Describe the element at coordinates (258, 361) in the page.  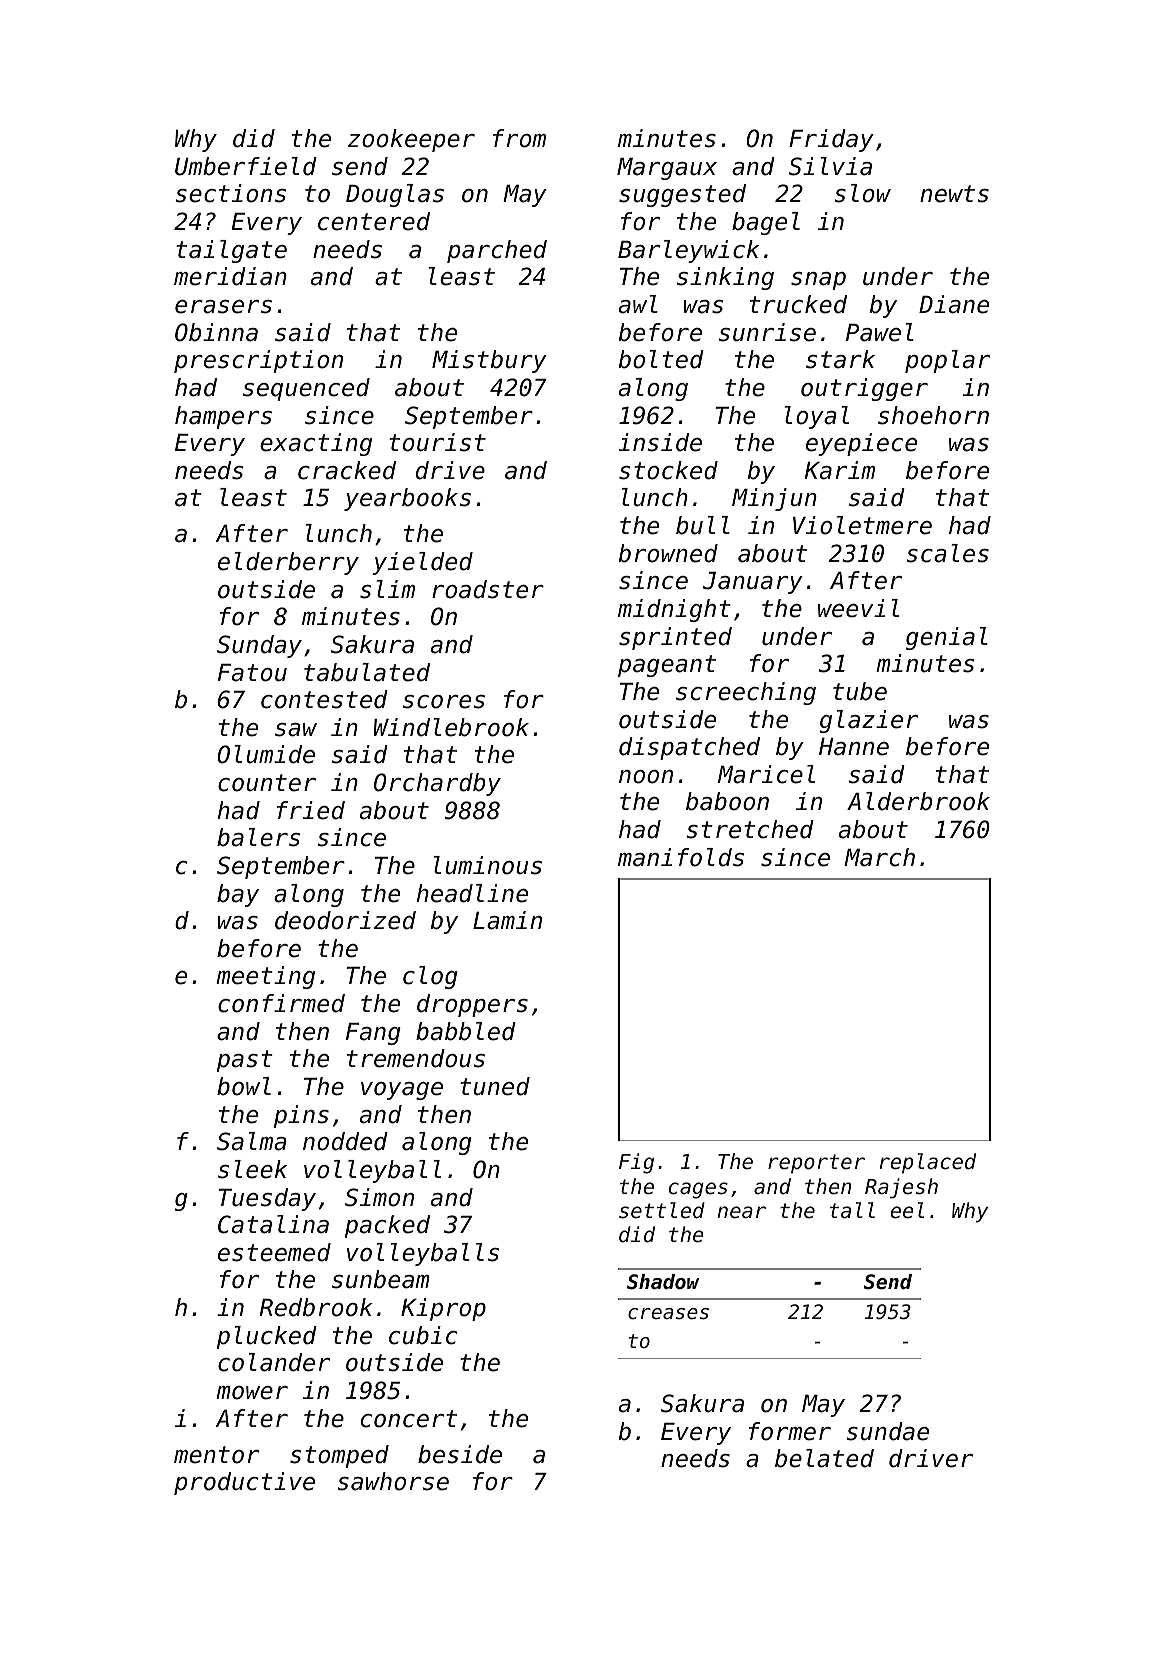
I see `prescription` at that location.
